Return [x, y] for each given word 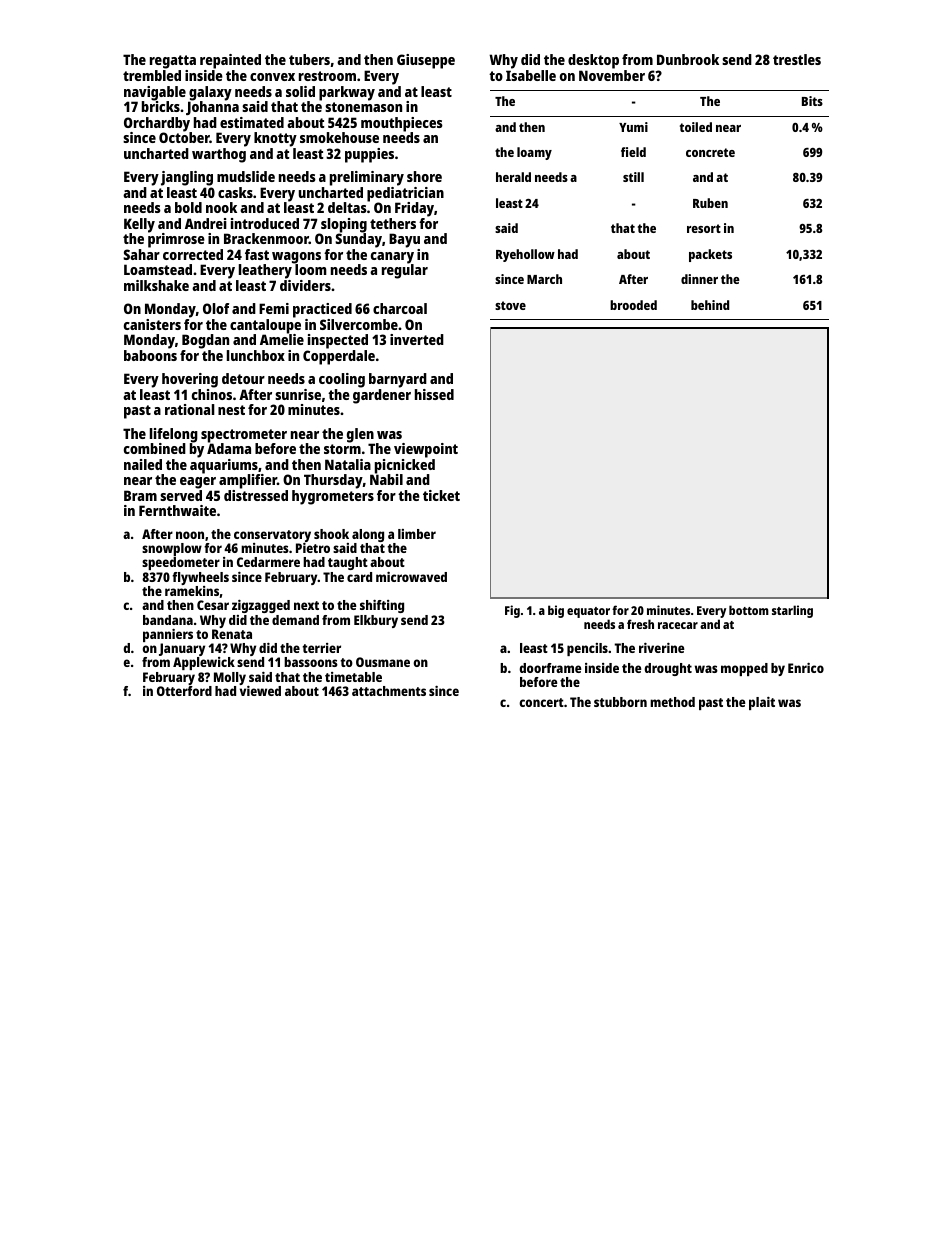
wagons [296, 258]
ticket [441, 495]
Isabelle [531, 75]
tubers [309, 59]
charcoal [400, 308]
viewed [260, 691]
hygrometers [333, 497]
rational [190, 409]
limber [417, 534]
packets [710, 255]
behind [710, 305]
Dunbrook [688, 59]
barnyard [398, 380]
